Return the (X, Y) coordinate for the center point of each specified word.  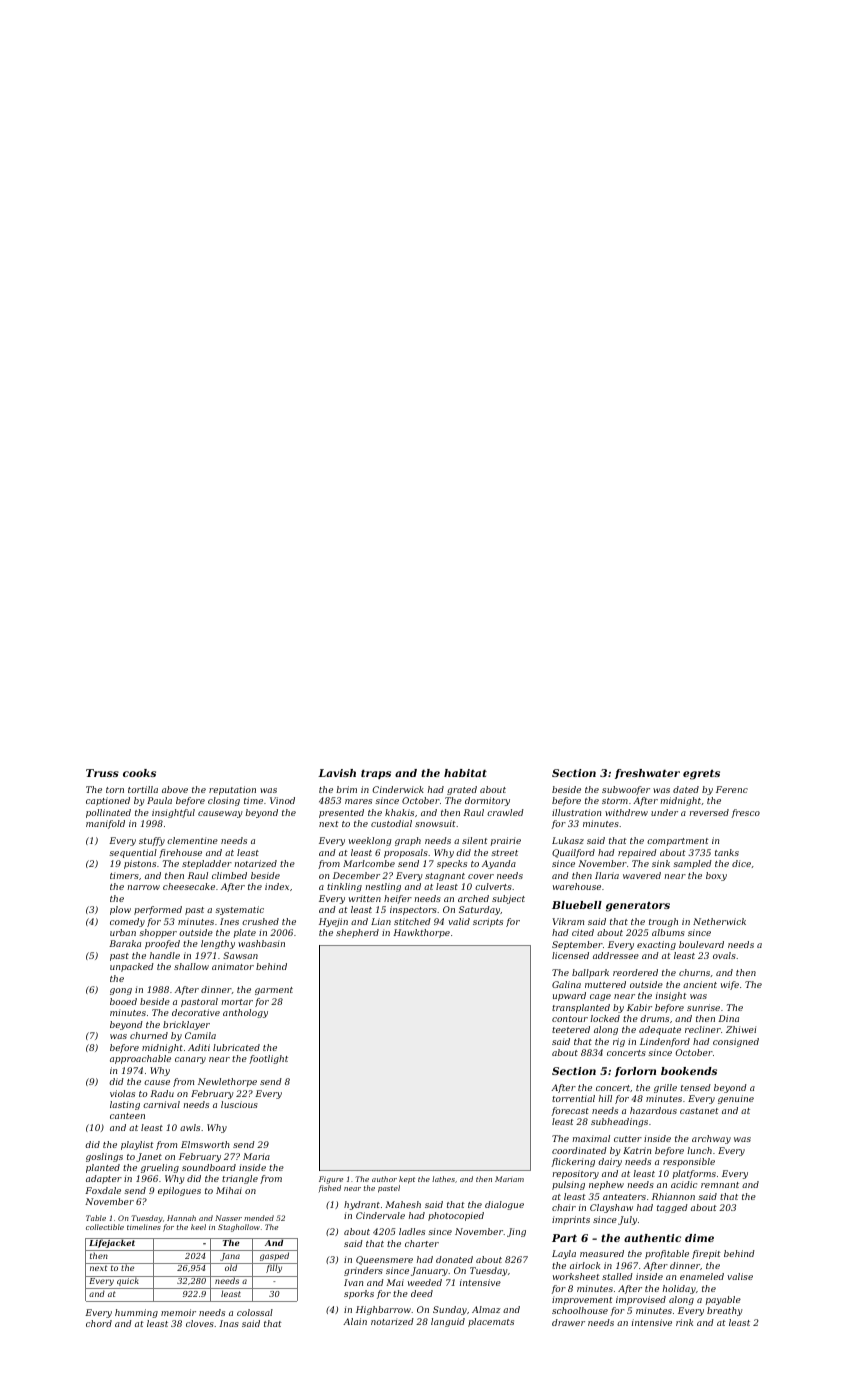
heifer (398, 899)
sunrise (703, 1007)
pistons (140, 864)
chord (99, 1323)
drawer (568, 1322)
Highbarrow (383, 1310)
